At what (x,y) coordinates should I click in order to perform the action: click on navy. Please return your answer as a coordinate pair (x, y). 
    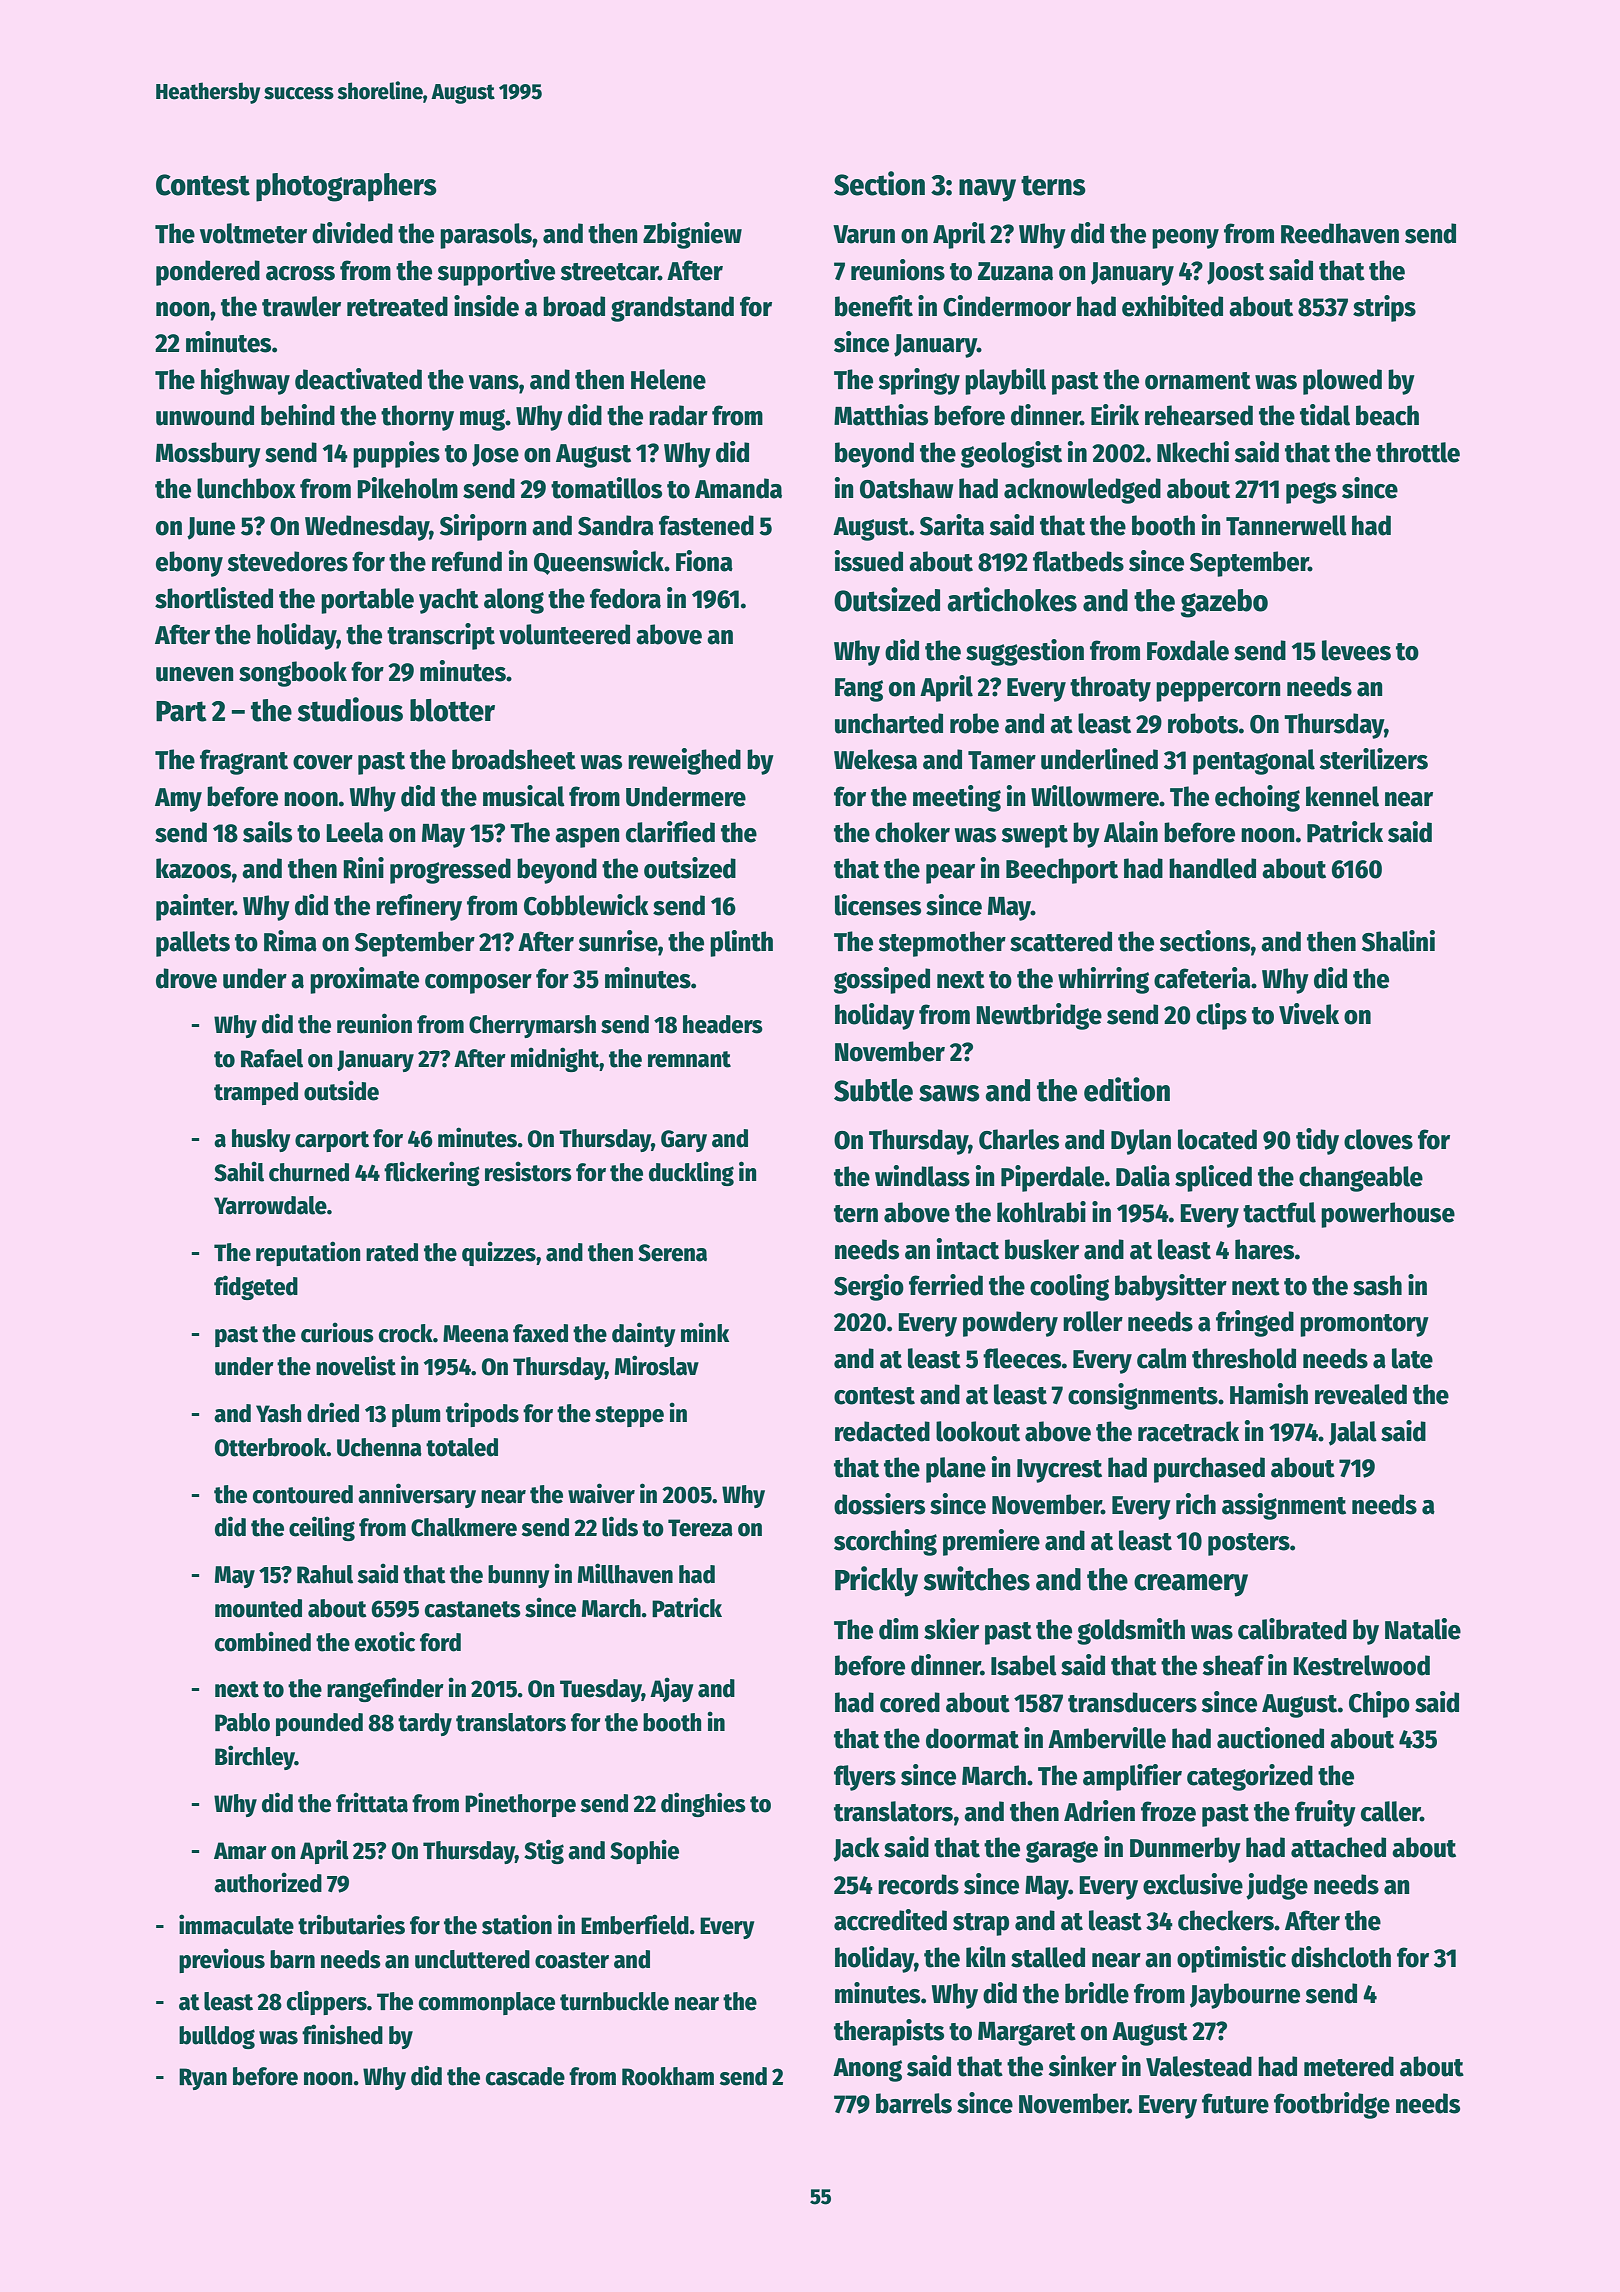
    Looking at the image, I should click on (987, 190).
